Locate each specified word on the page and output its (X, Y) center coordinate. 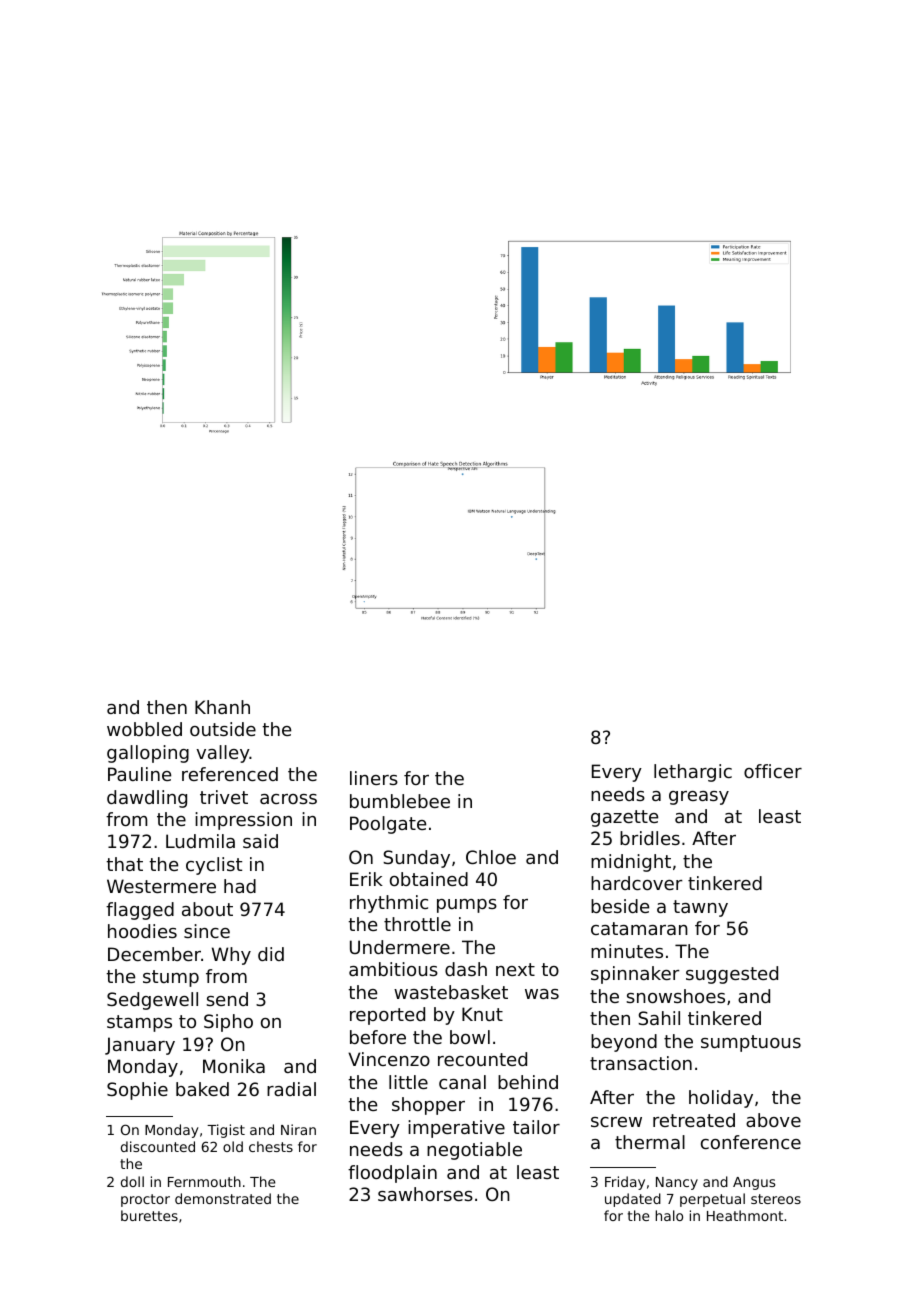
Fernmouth (204, 1181)
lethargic (693, 773)
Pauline (139, 774)
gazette (624, 818)
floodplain (392, 1174)
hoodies (142, 931)
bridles (650, 838)
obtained (429, 879)
